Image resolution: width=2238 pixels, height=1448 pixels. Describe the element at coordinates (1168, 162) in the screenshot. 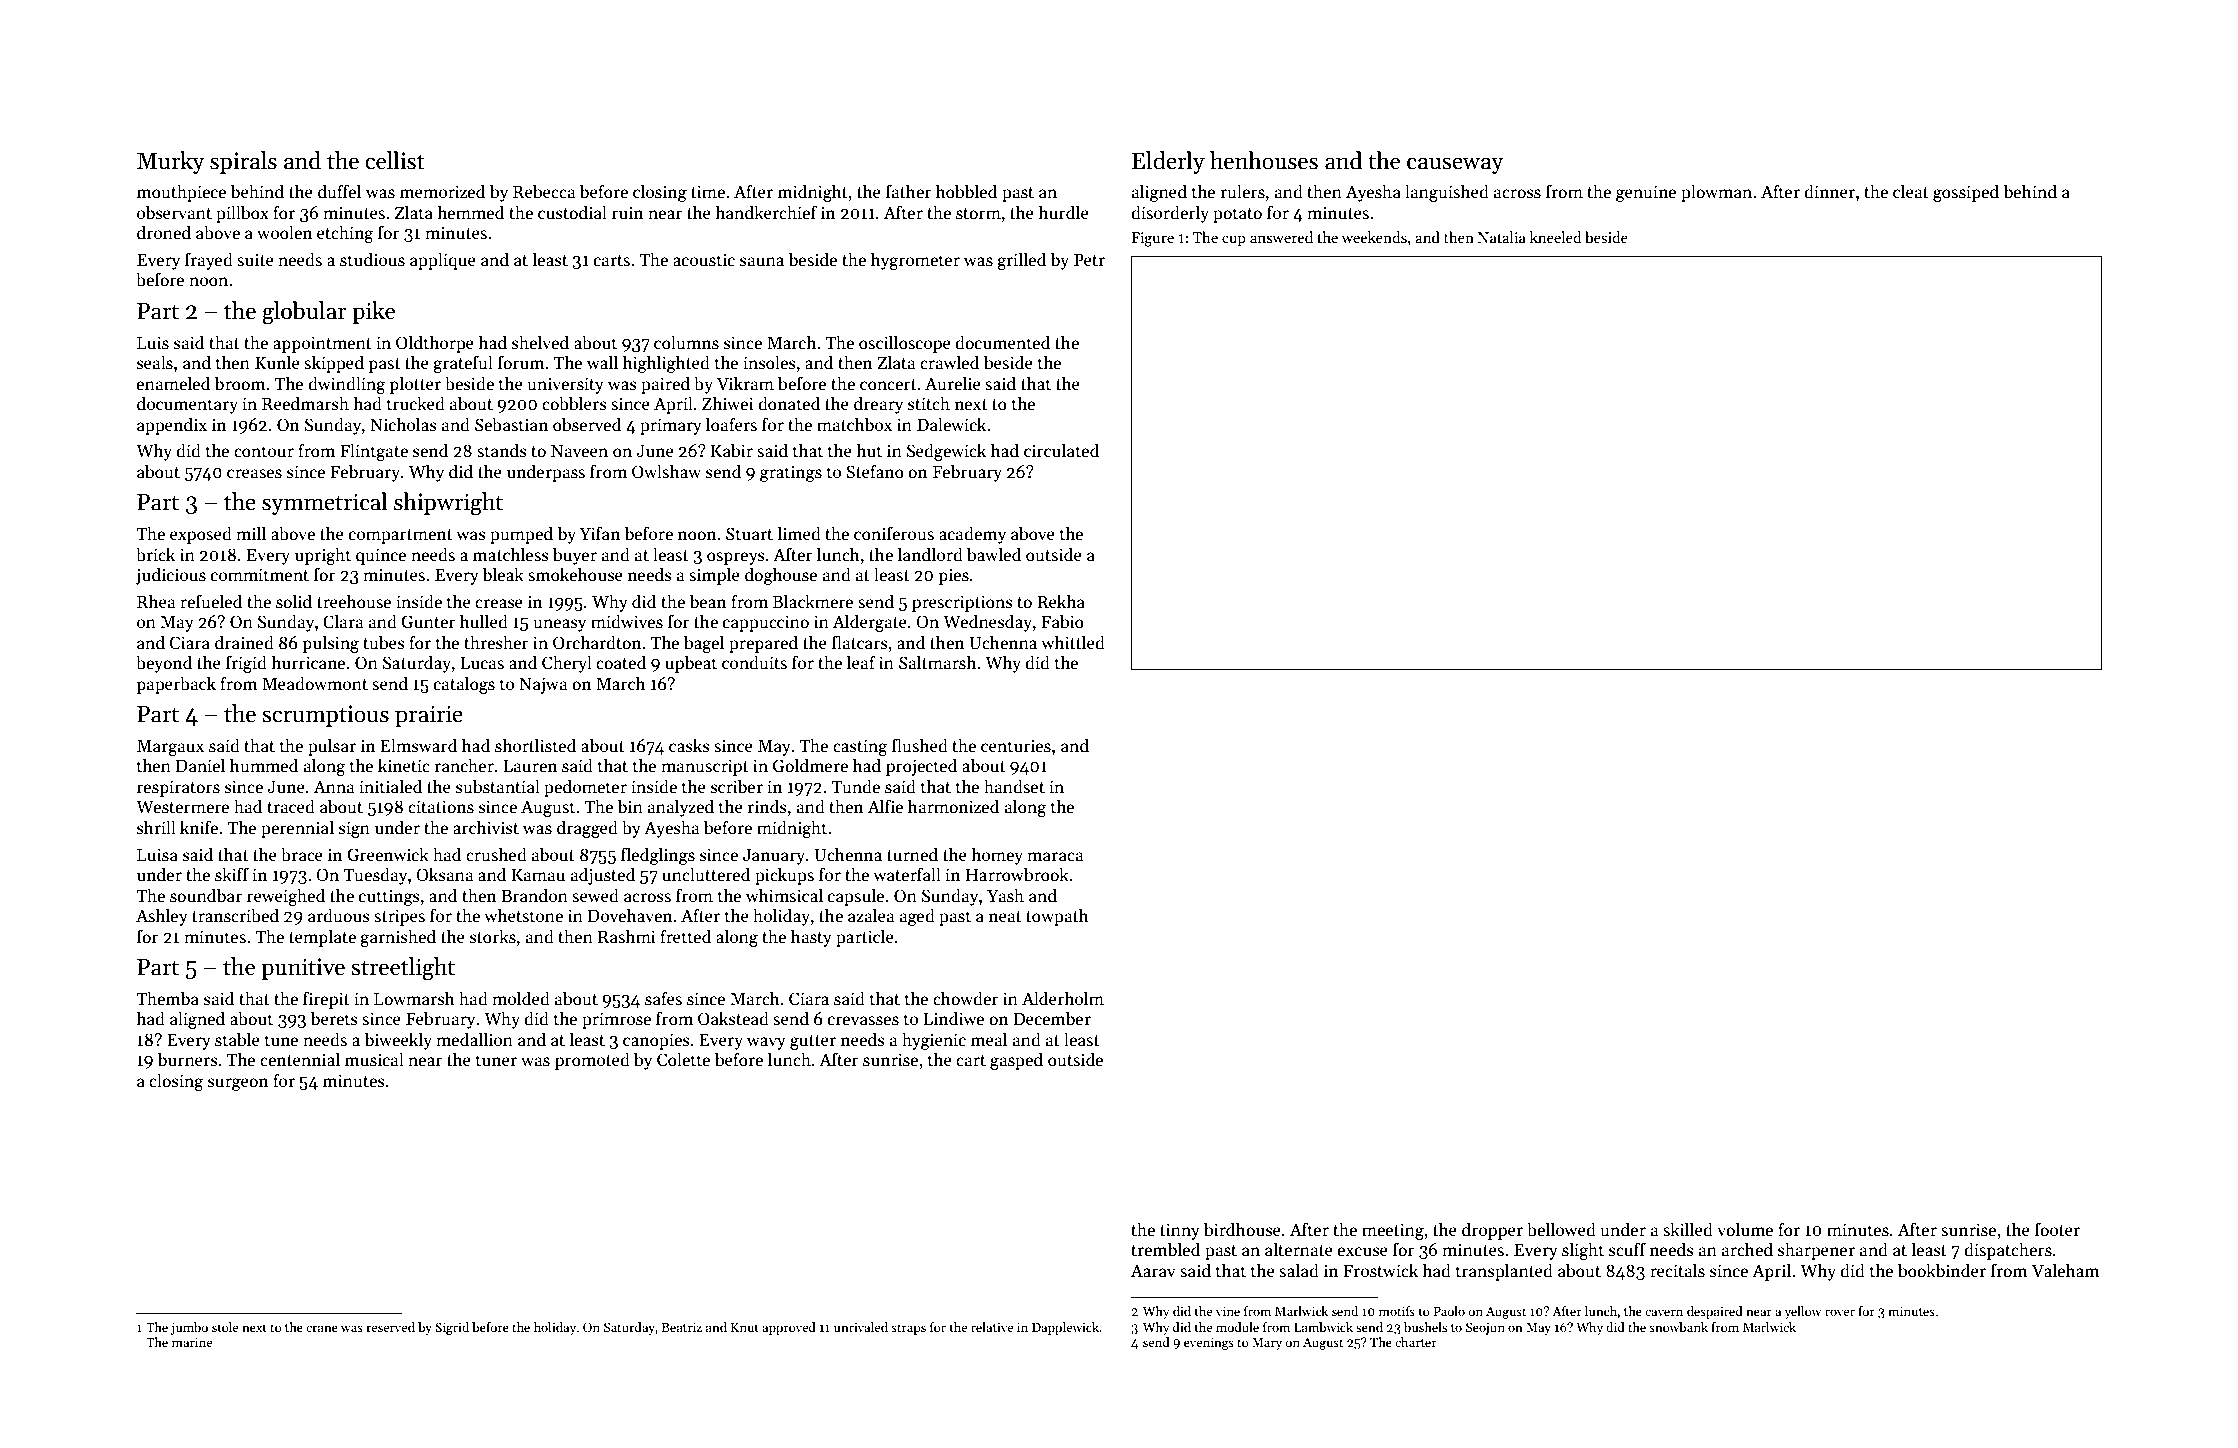

I see `Elderly` at that location.
